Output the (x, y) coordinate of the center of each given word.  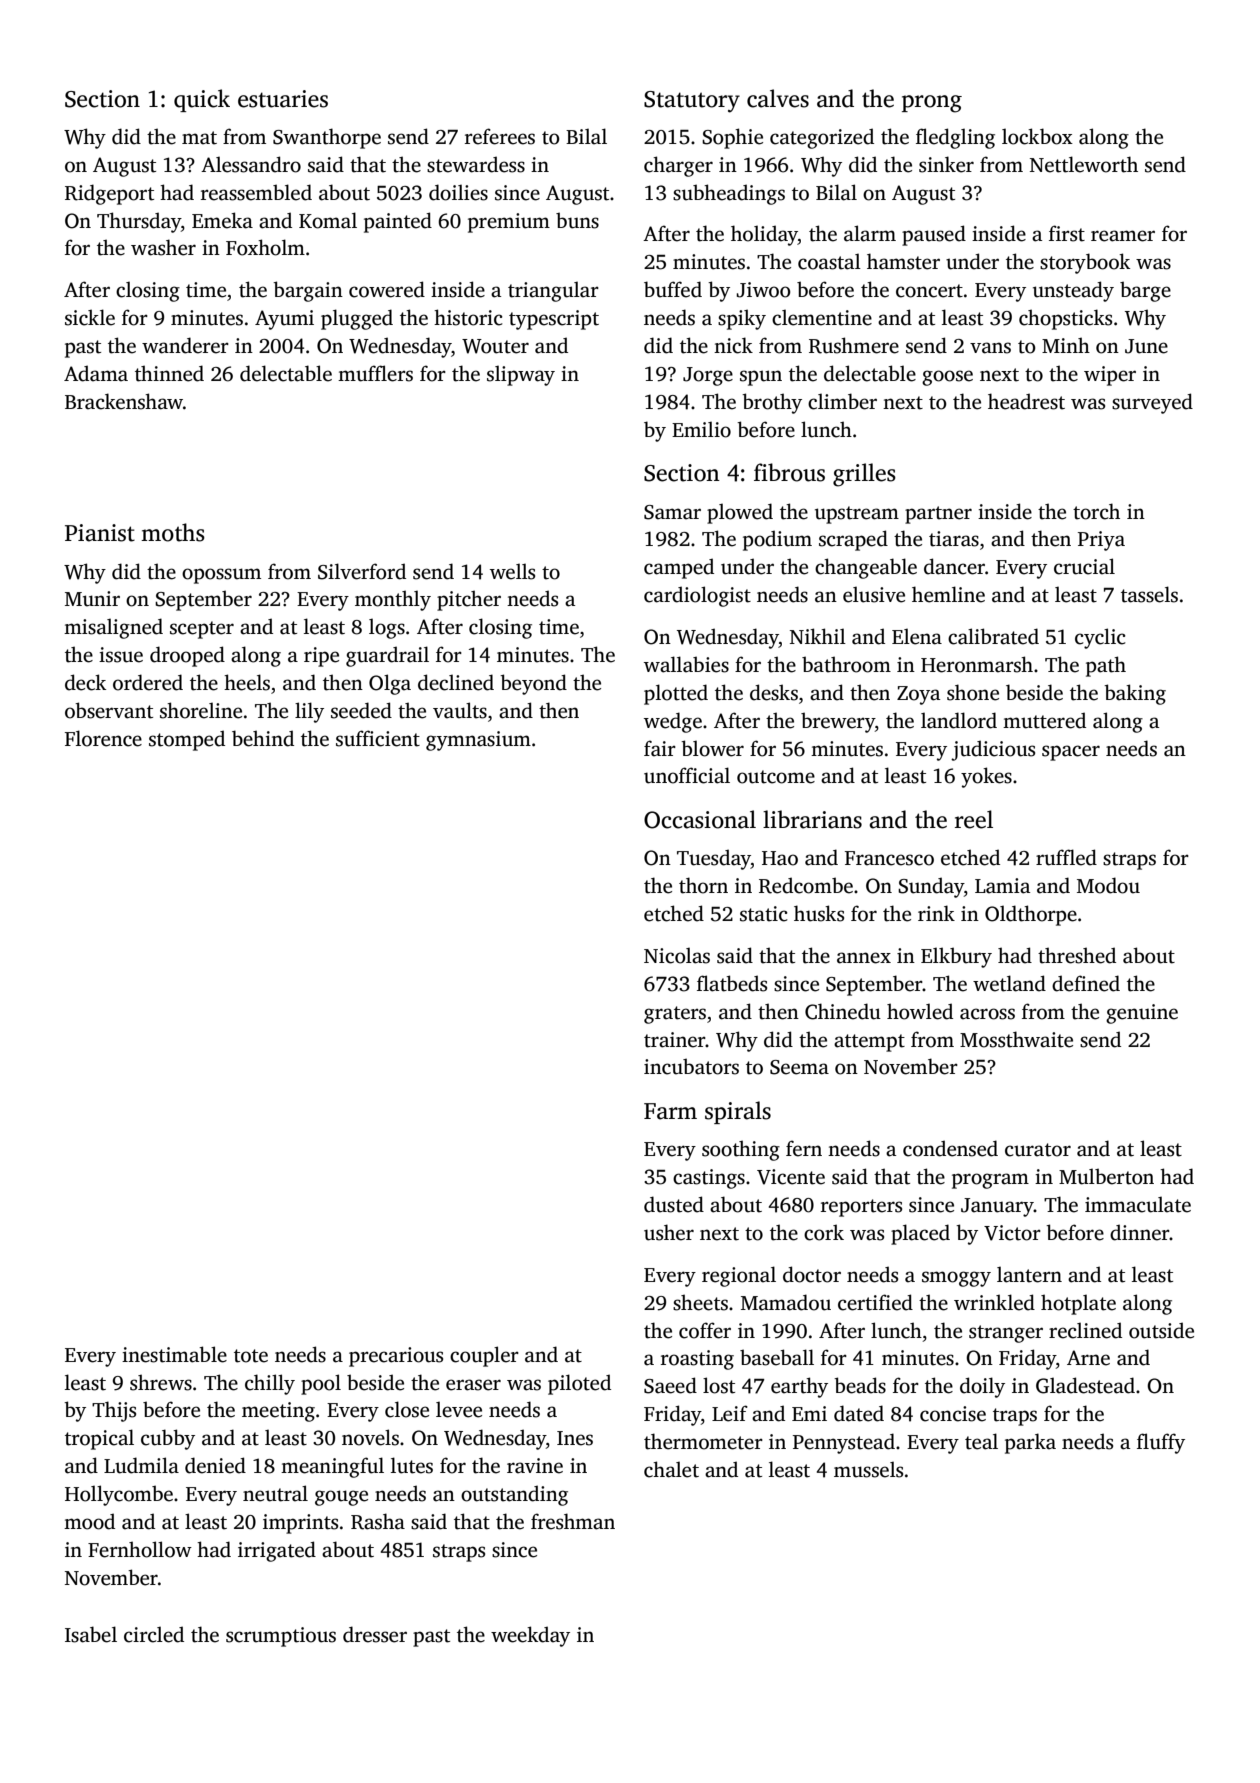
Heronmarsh (977, 664)
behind (263, 738)
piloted (579, 1384)
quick (202, 100)
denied (215, 1465)
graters (675, 1015)
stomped (187, 740)
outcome (776, 777)
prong (932, 104)
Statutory (692, 102)
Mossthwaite (1016, 1039)
